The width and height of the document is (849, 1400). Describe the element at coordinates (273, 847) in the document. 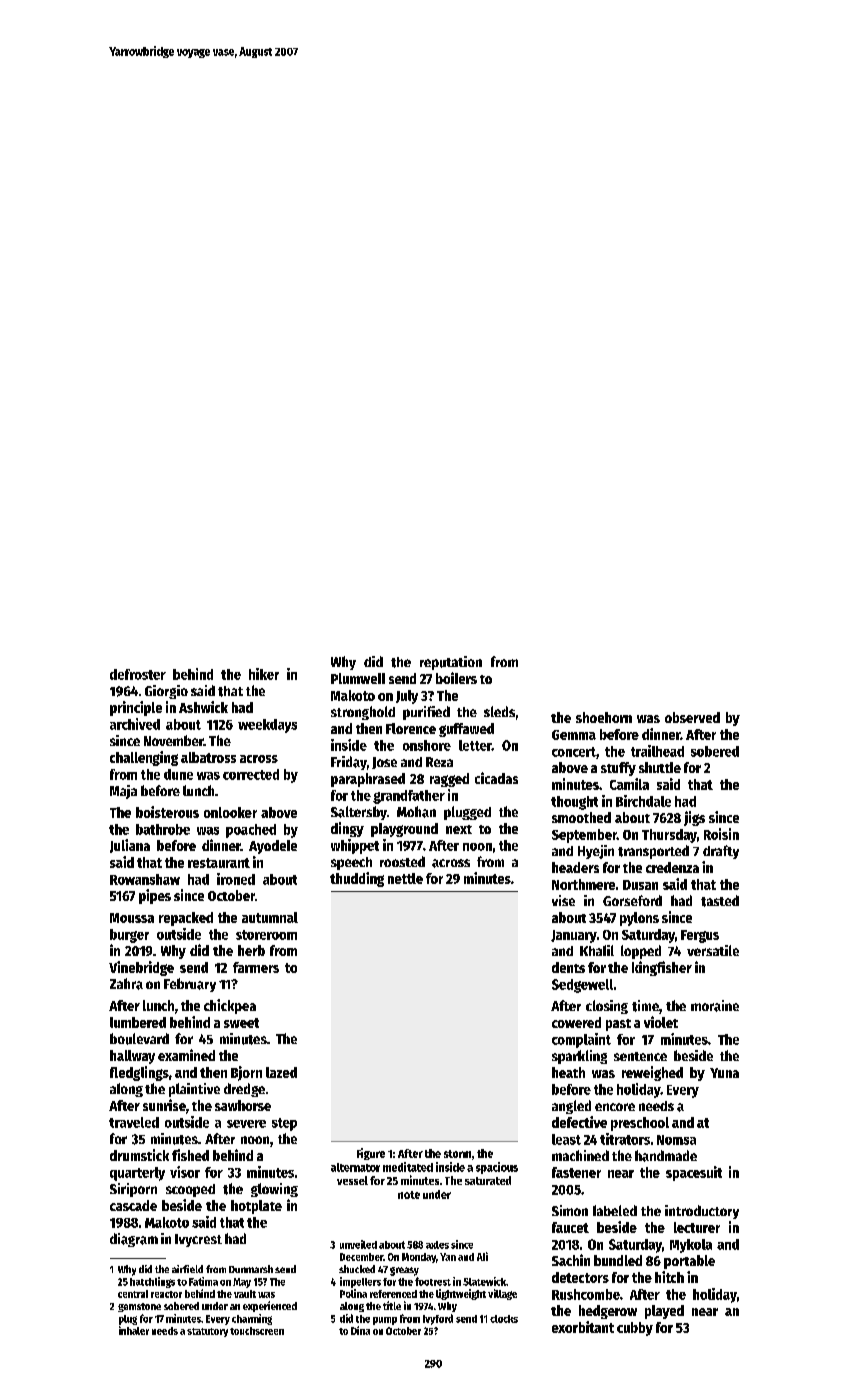

I see `Ayodele` at that location.
